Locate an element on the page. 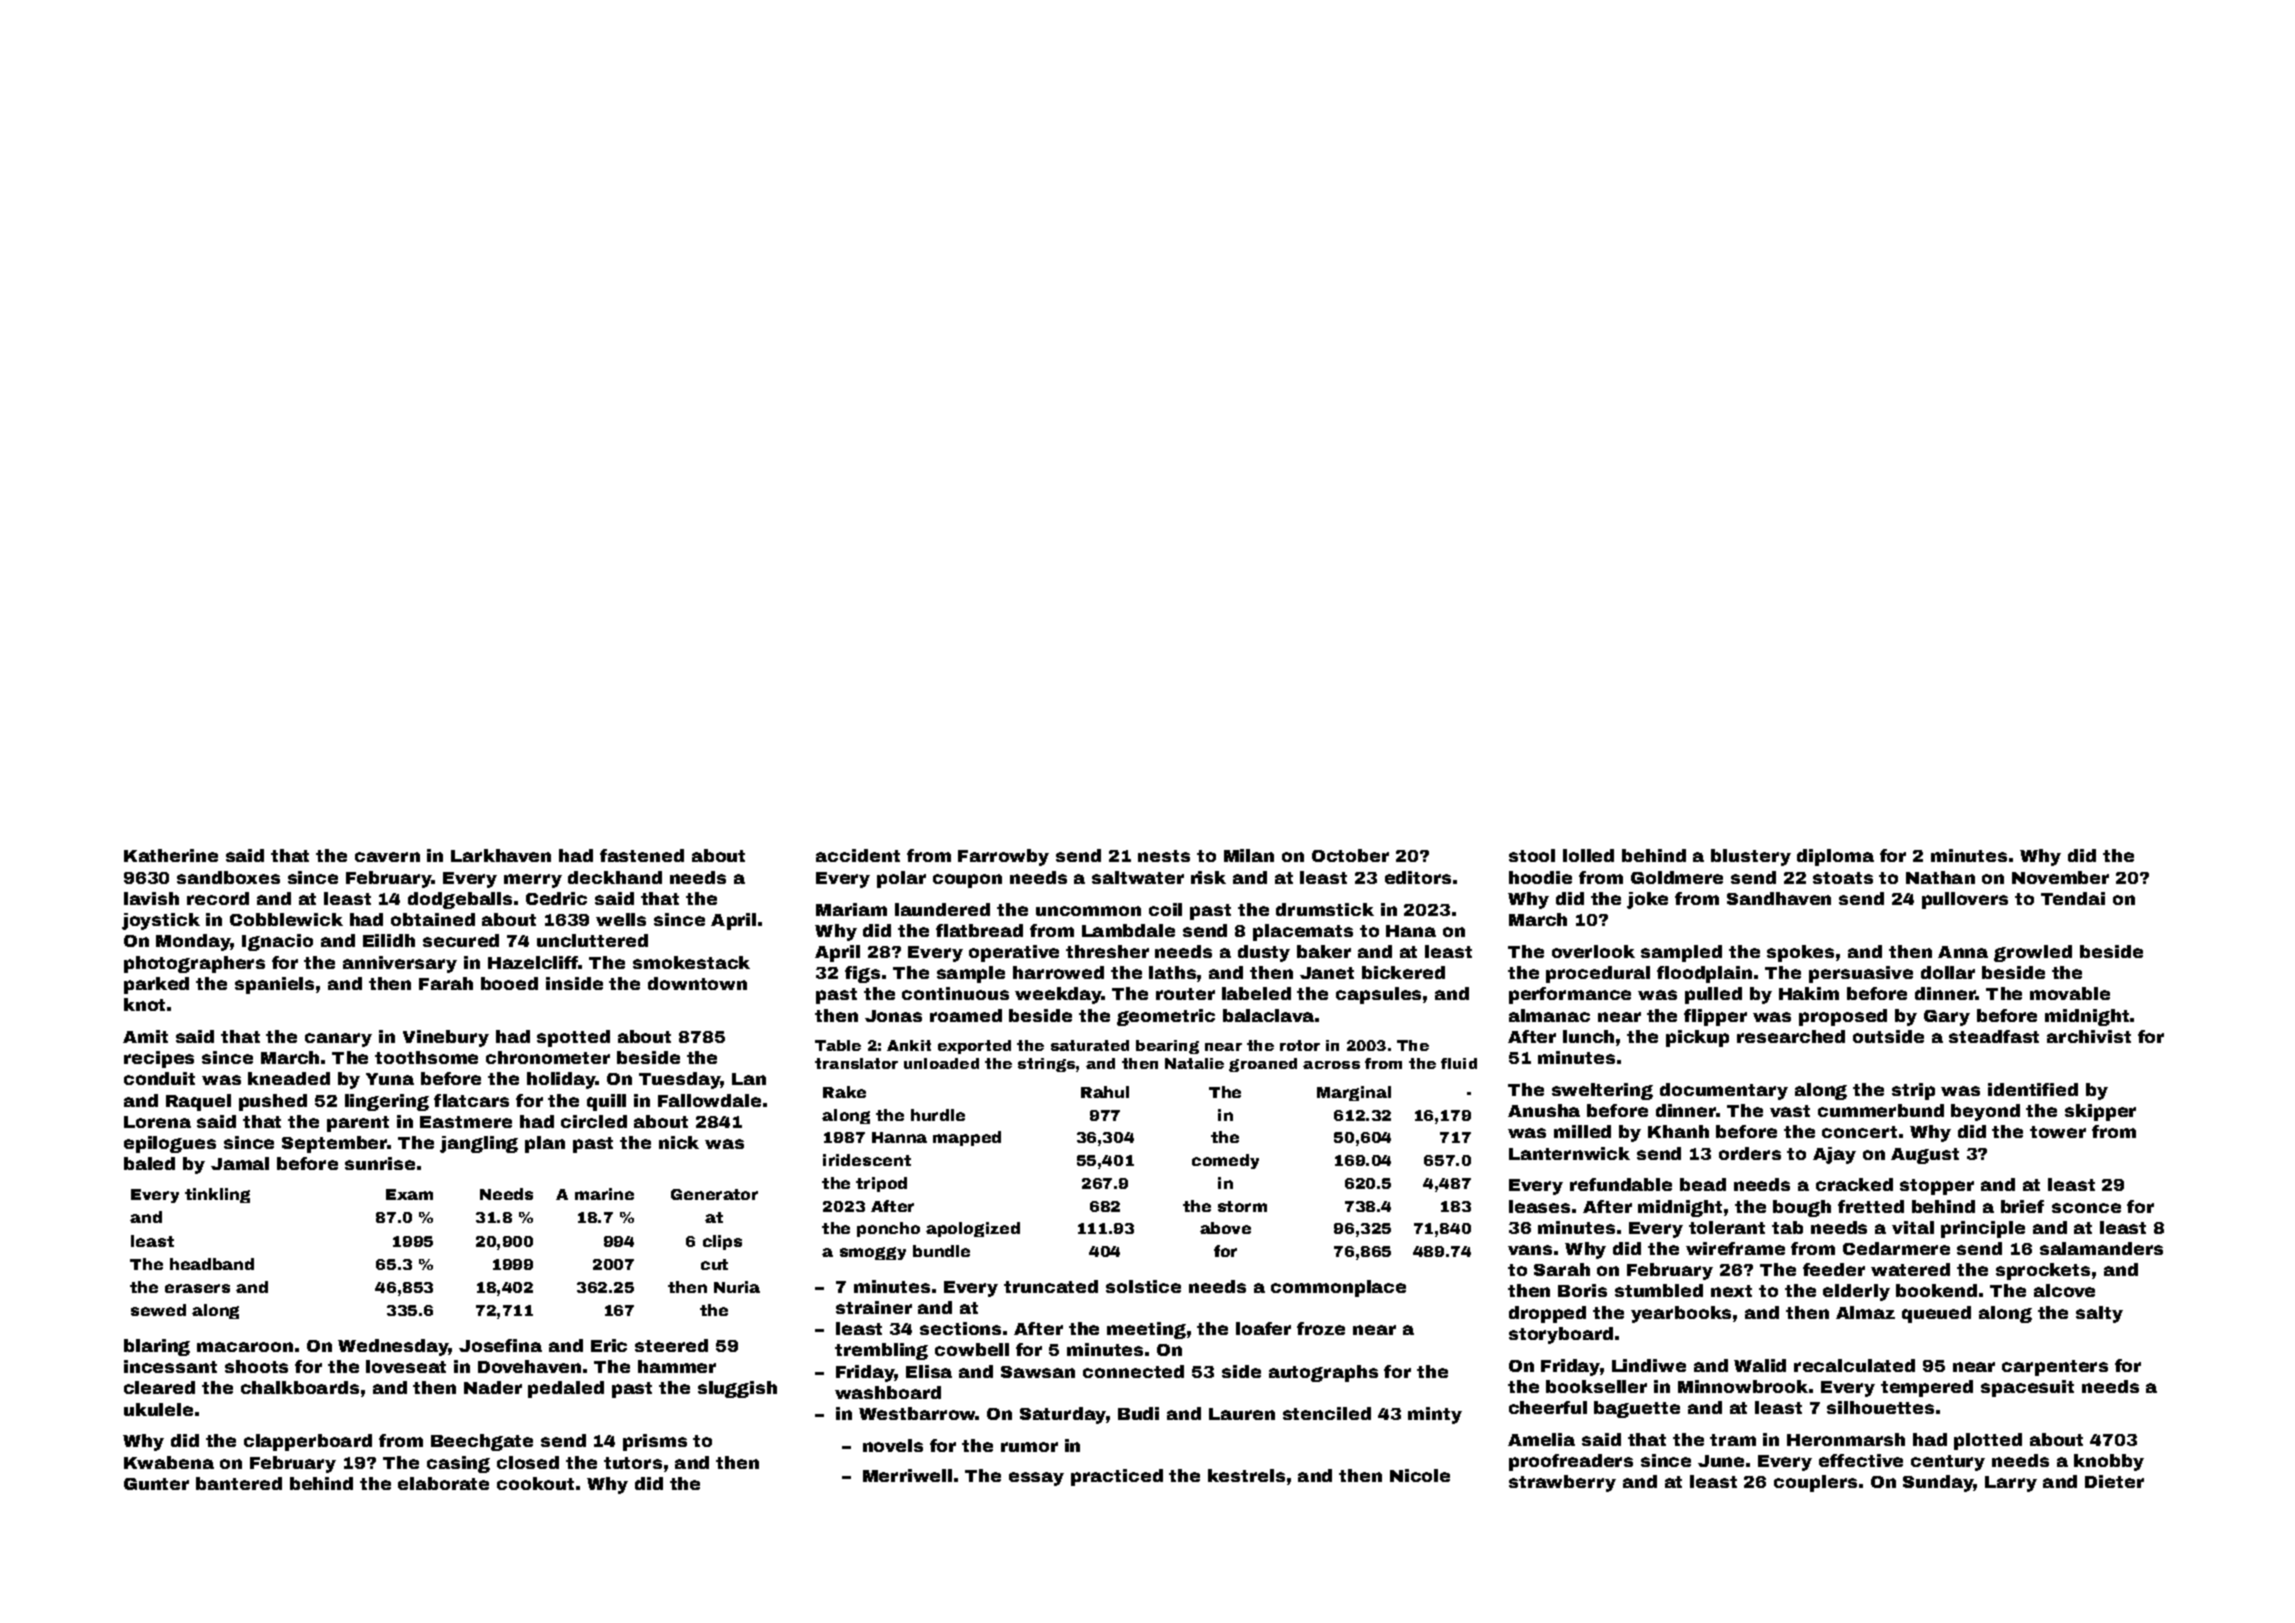  storyboard is located at coordinates (1561, 1335).
